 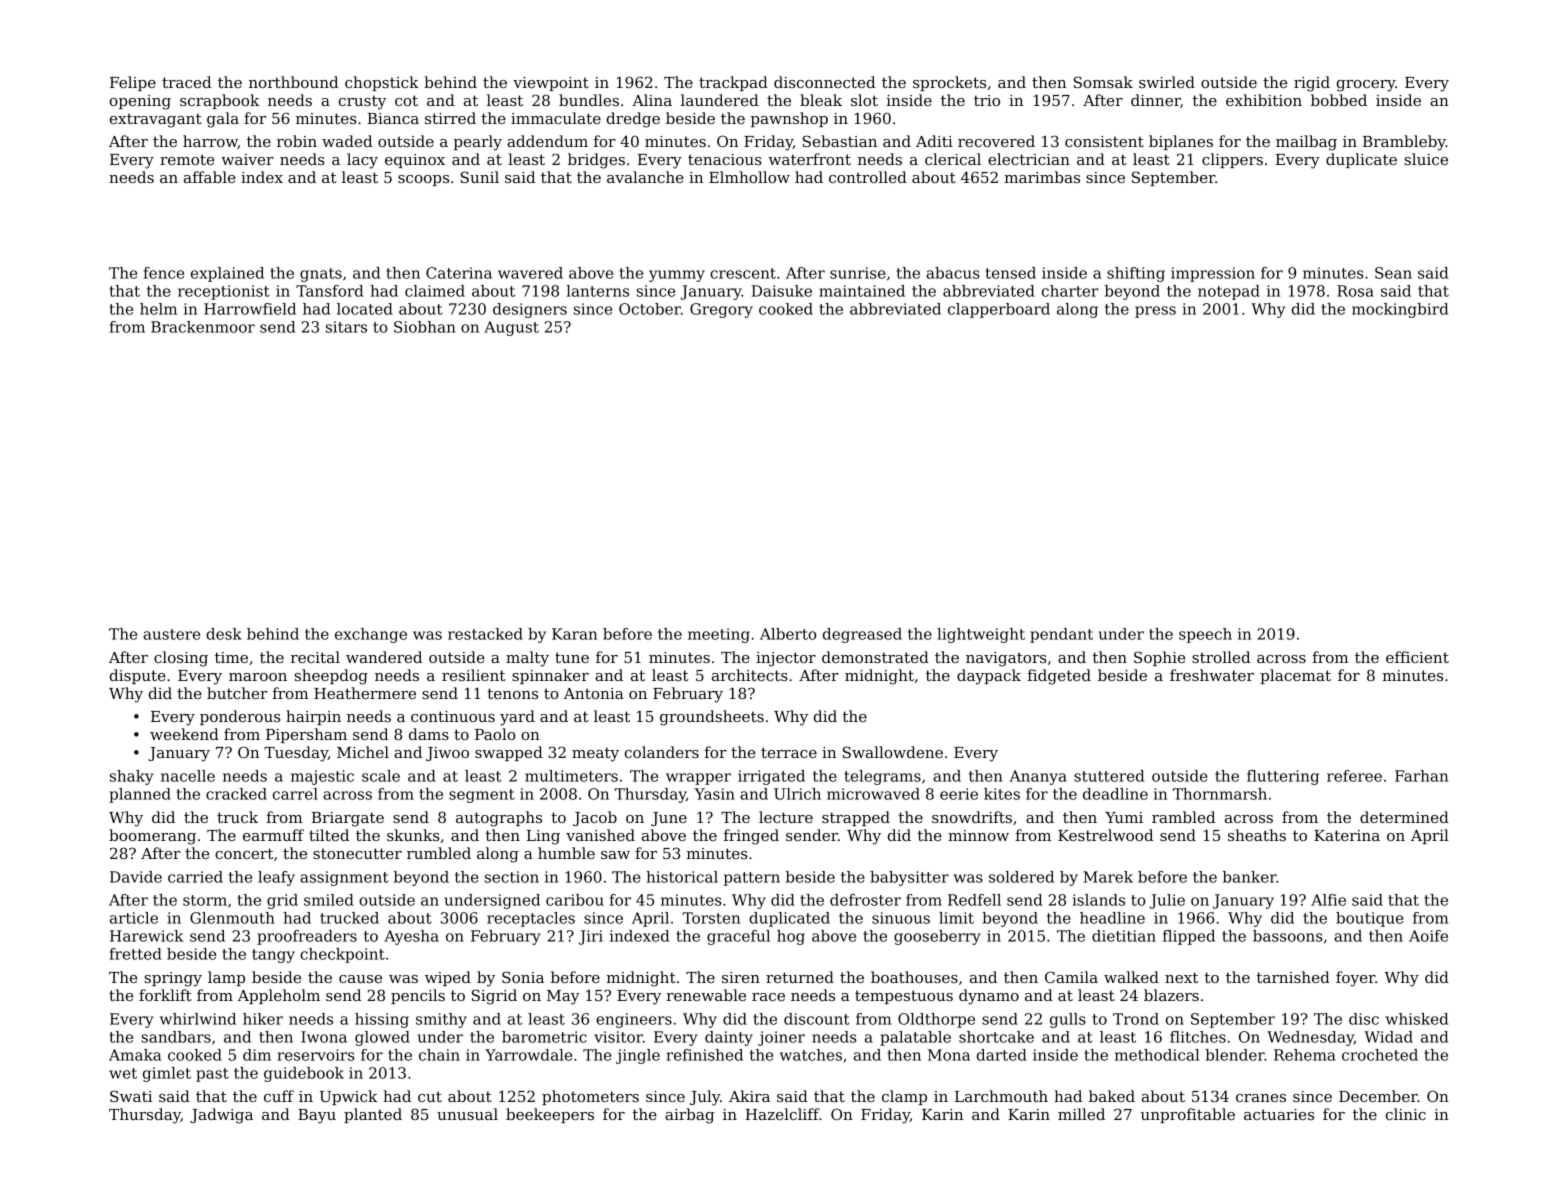 I want to click on clippers, so click(x=1232, y=160).
